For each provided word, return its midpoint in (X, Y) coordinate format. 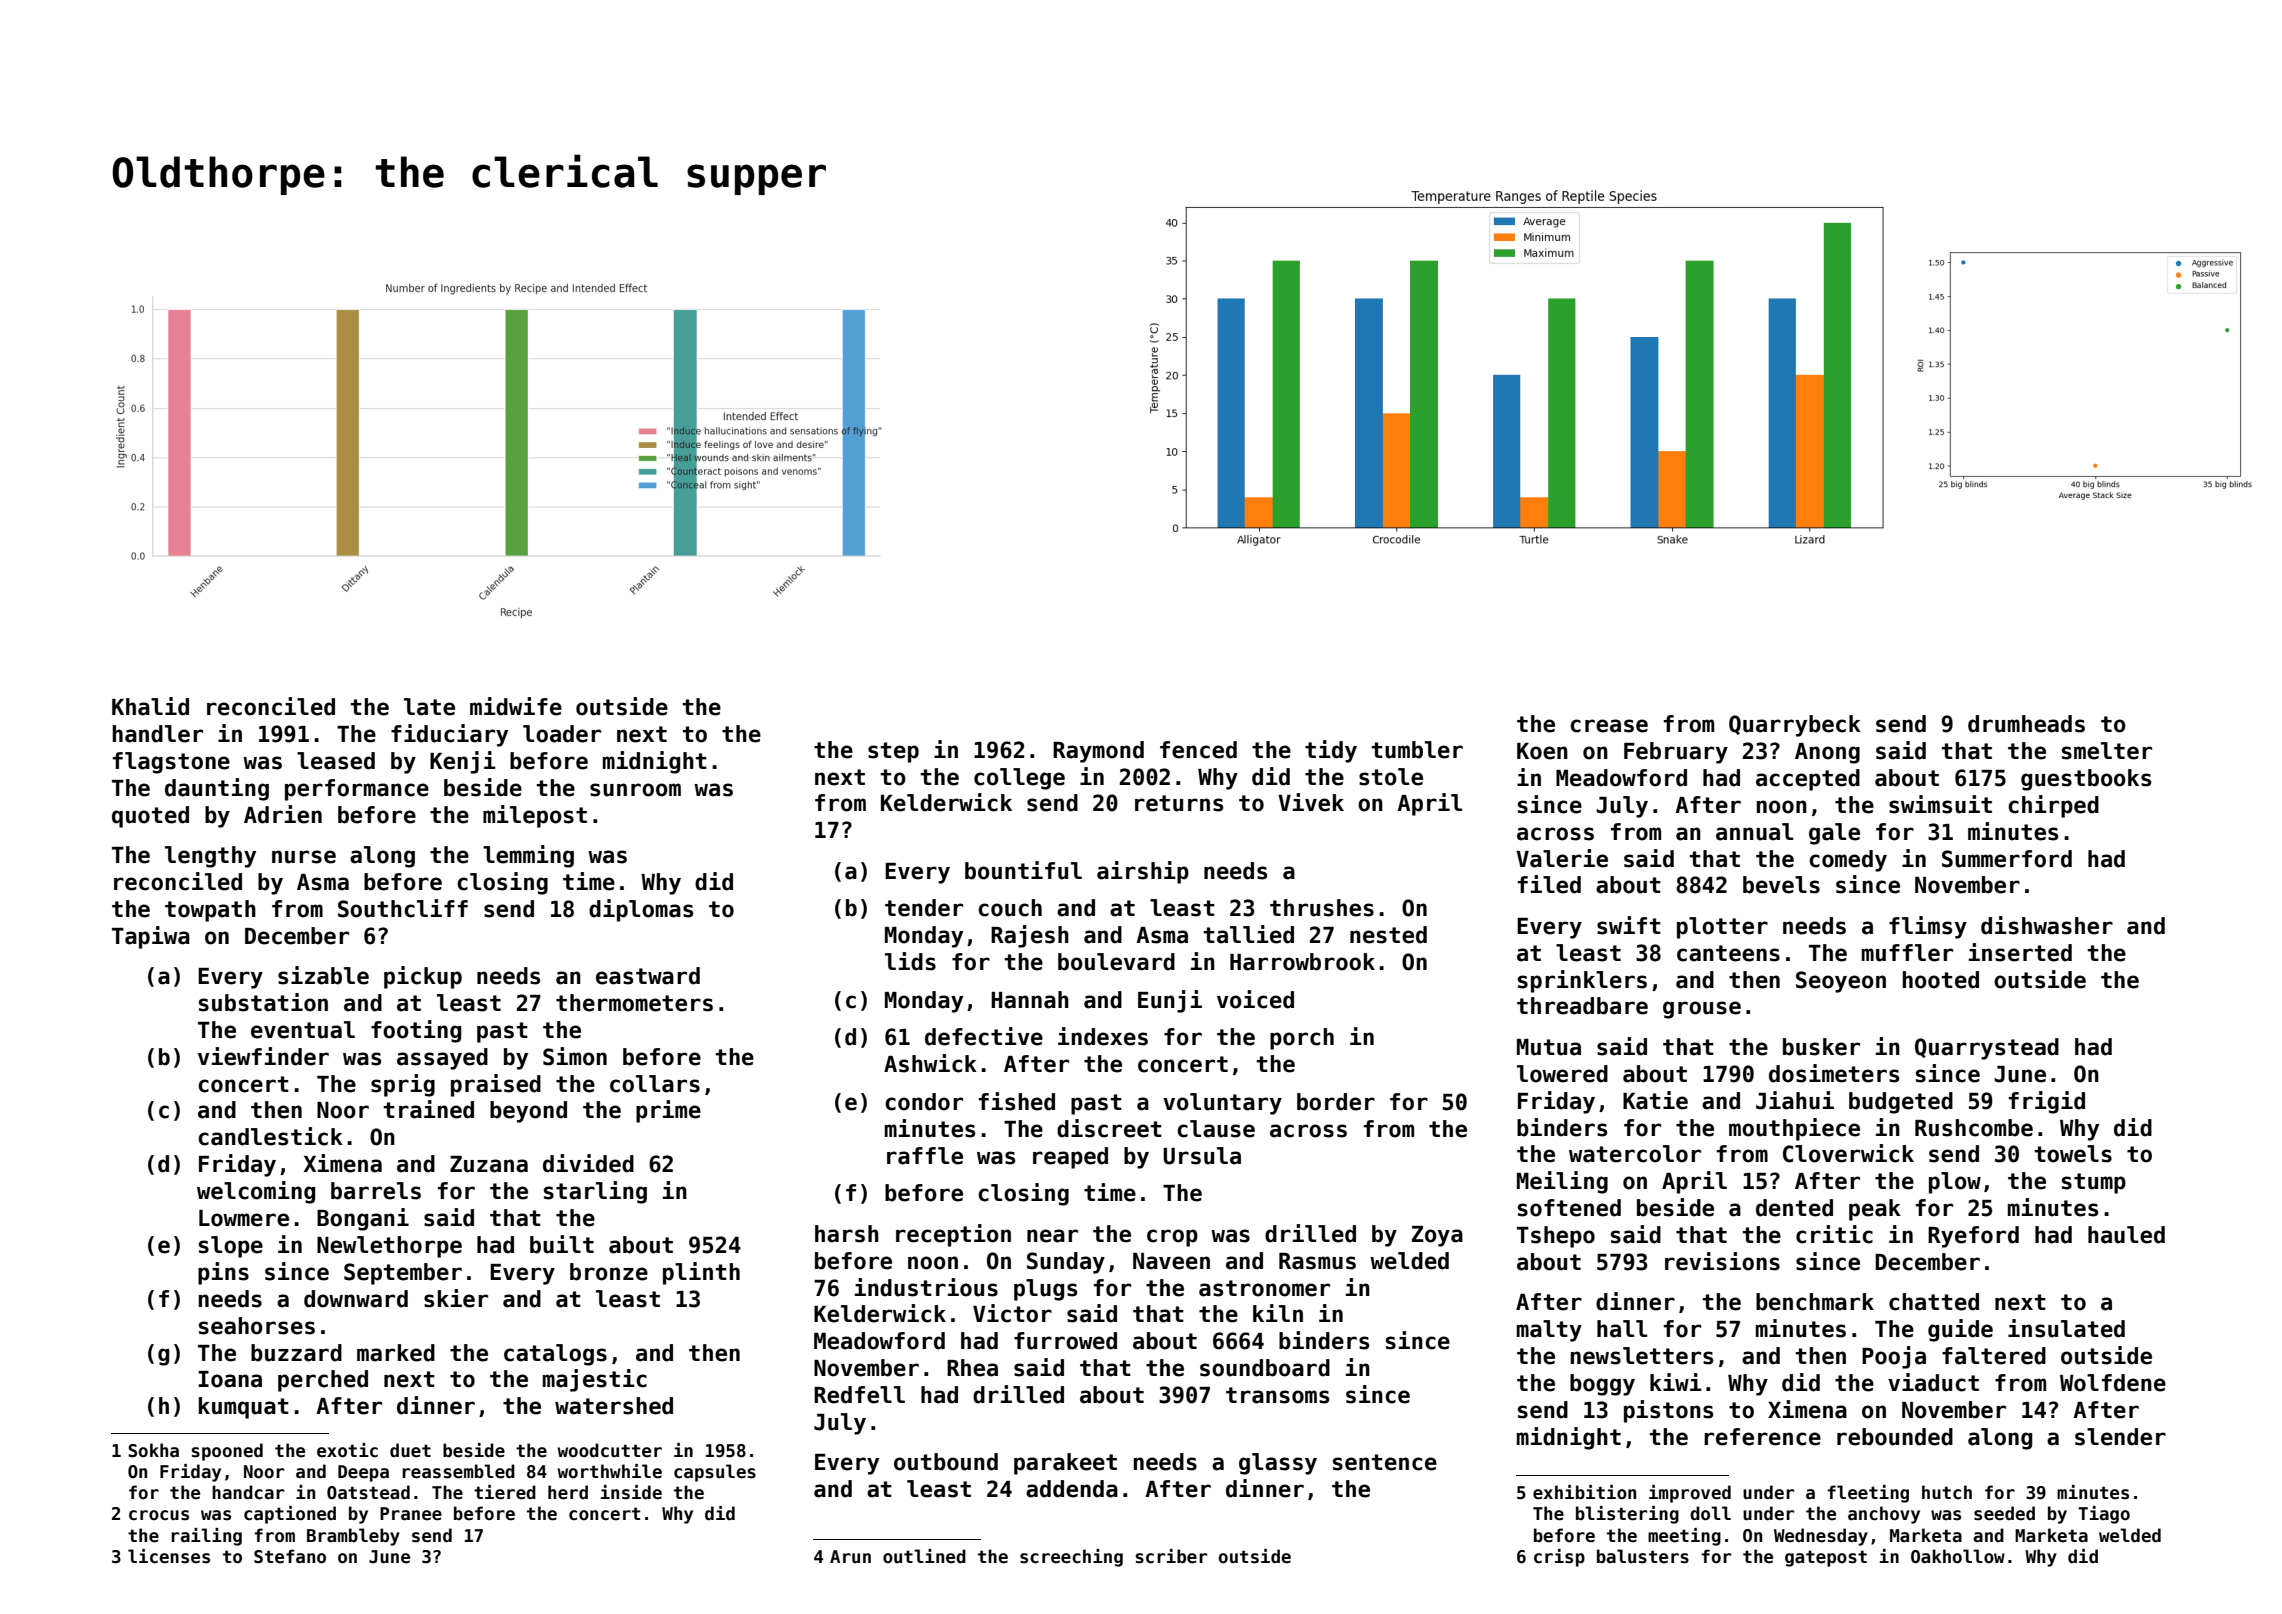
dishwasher (2047, 925)
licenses (169, 1556)
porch (1302, 1039)
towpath (210, 911)
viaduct (1933, 1382)
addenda (1072, 1489)
